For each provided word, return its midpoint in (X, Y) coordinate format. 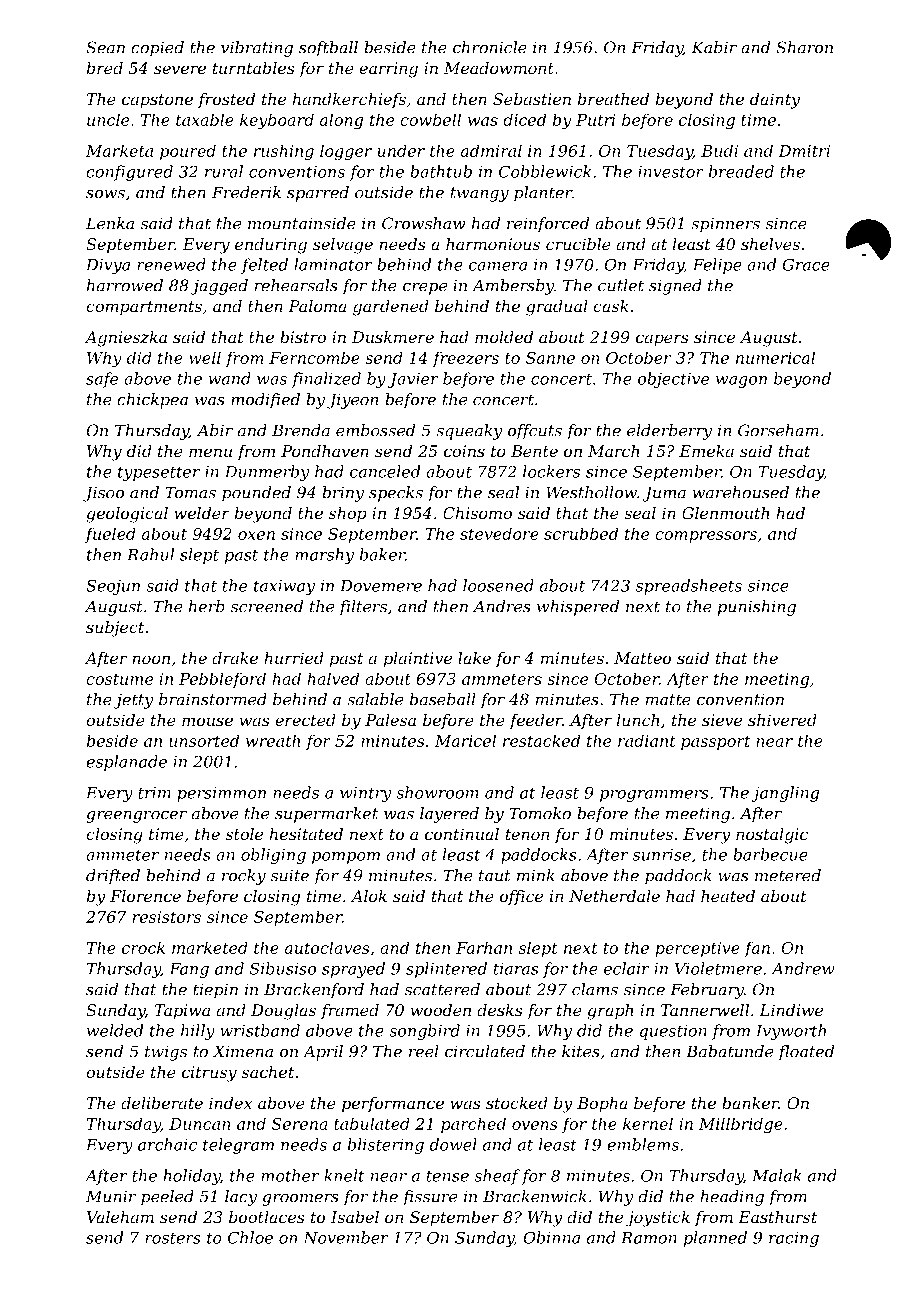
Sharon (804, 47)
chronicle (490, 47)
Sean (105, 47)
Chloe (250, 1237)
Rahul (150, 554)
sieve (722, 720)
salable (375, 699)
